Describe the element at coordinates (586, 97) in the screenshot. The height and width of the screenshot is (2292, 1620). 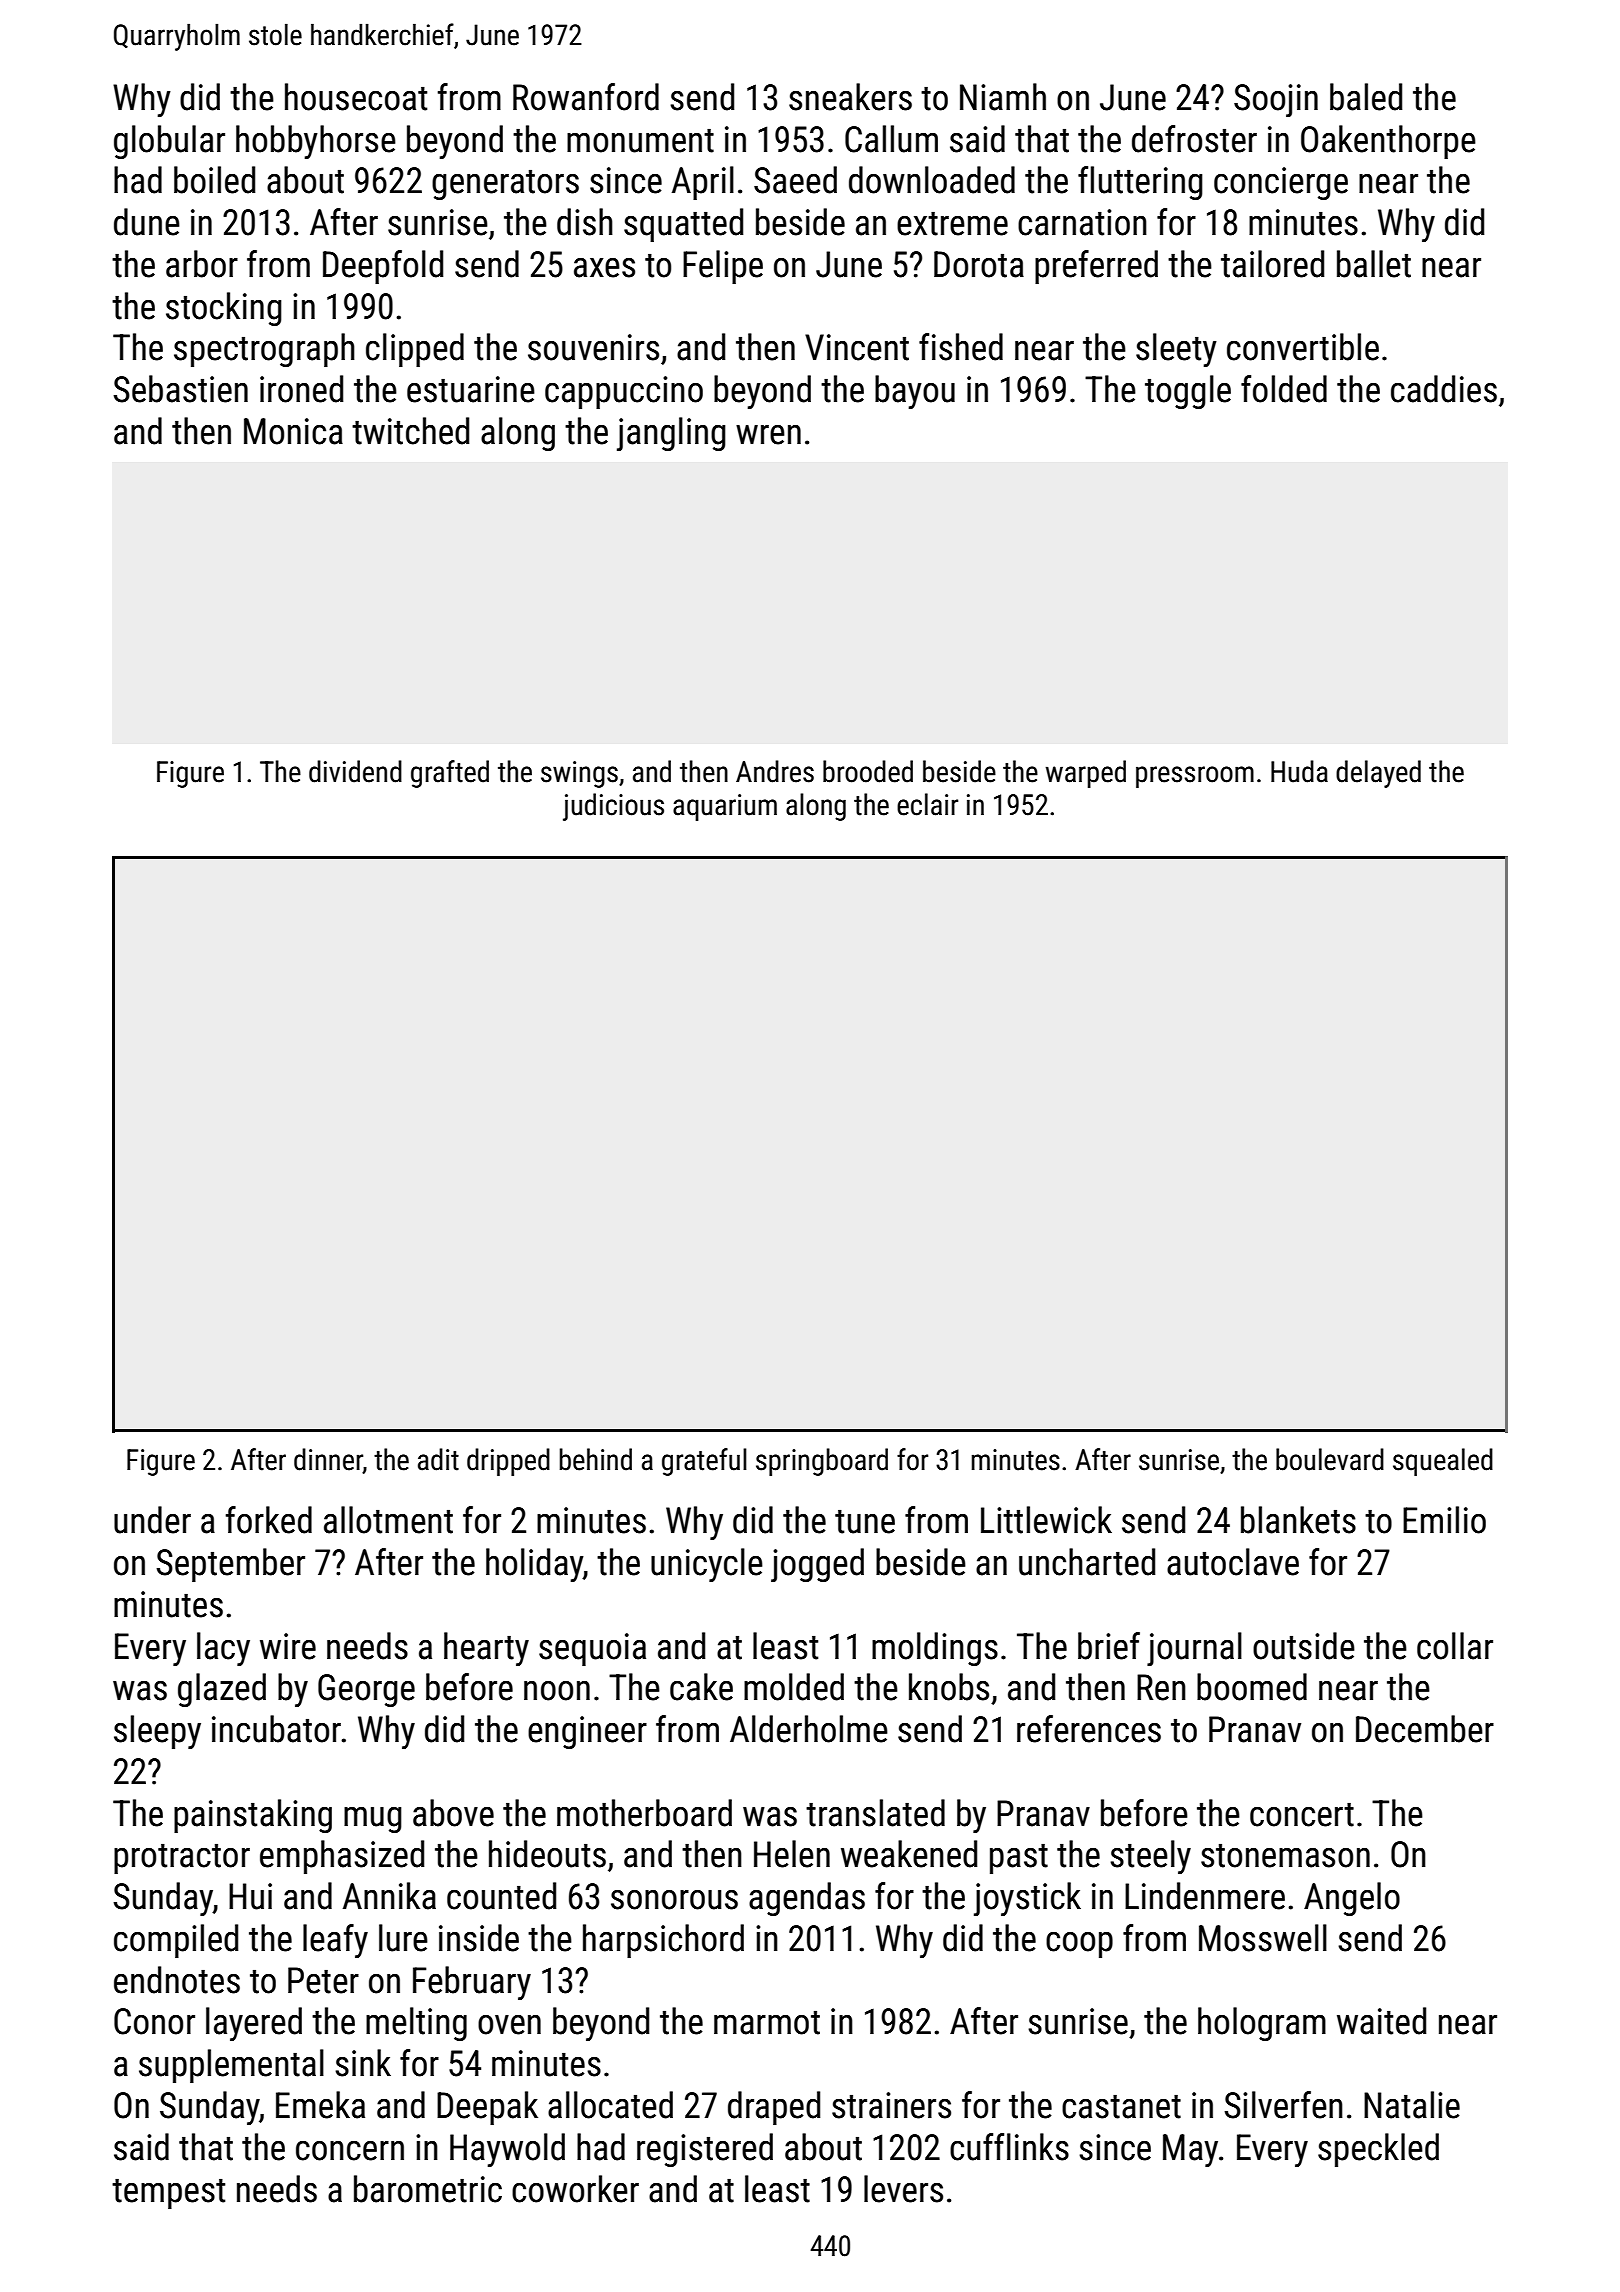
I see `Rowanford` at that location.
